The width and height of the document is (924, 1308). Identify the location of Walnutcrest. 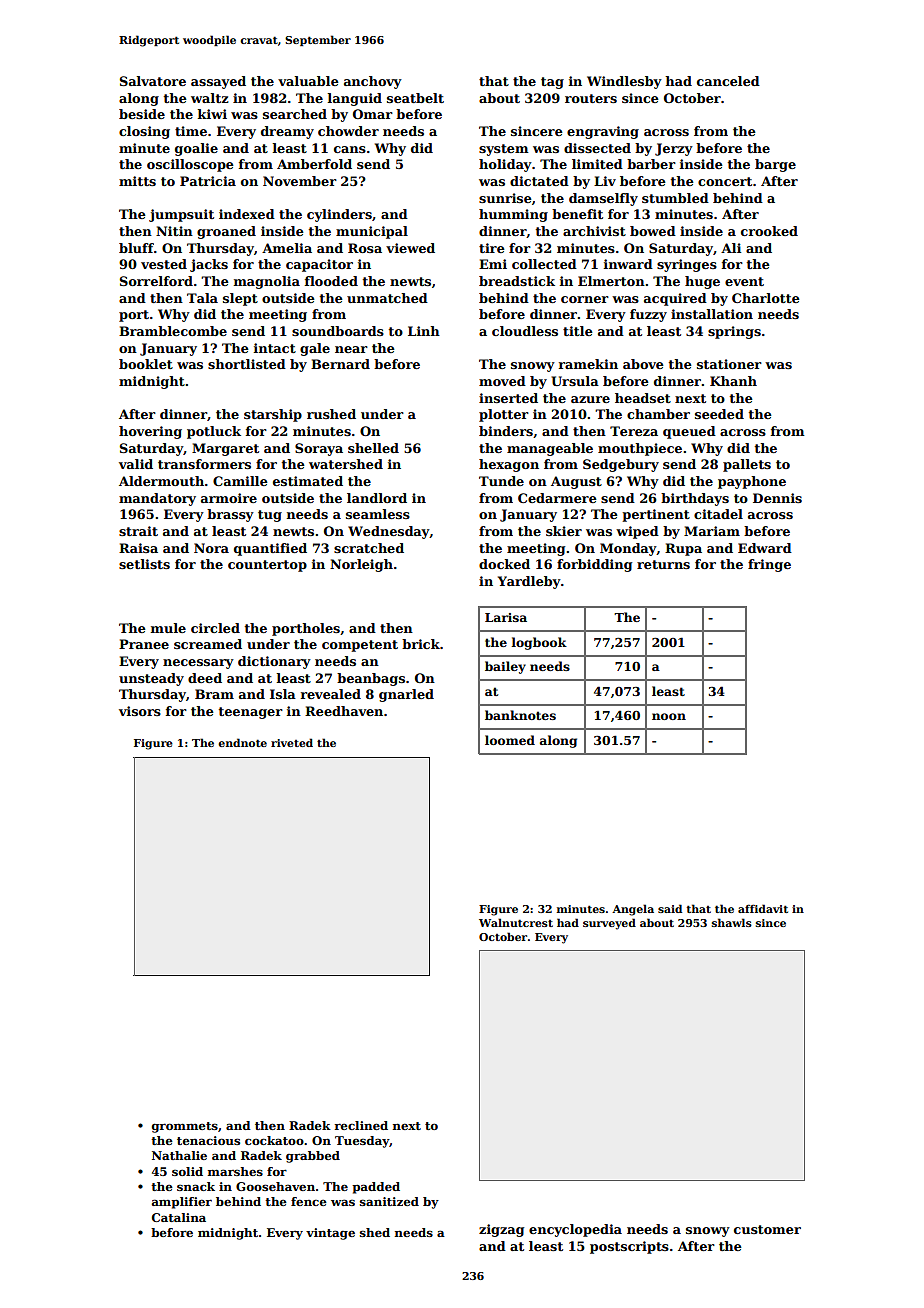
(516, 922).
